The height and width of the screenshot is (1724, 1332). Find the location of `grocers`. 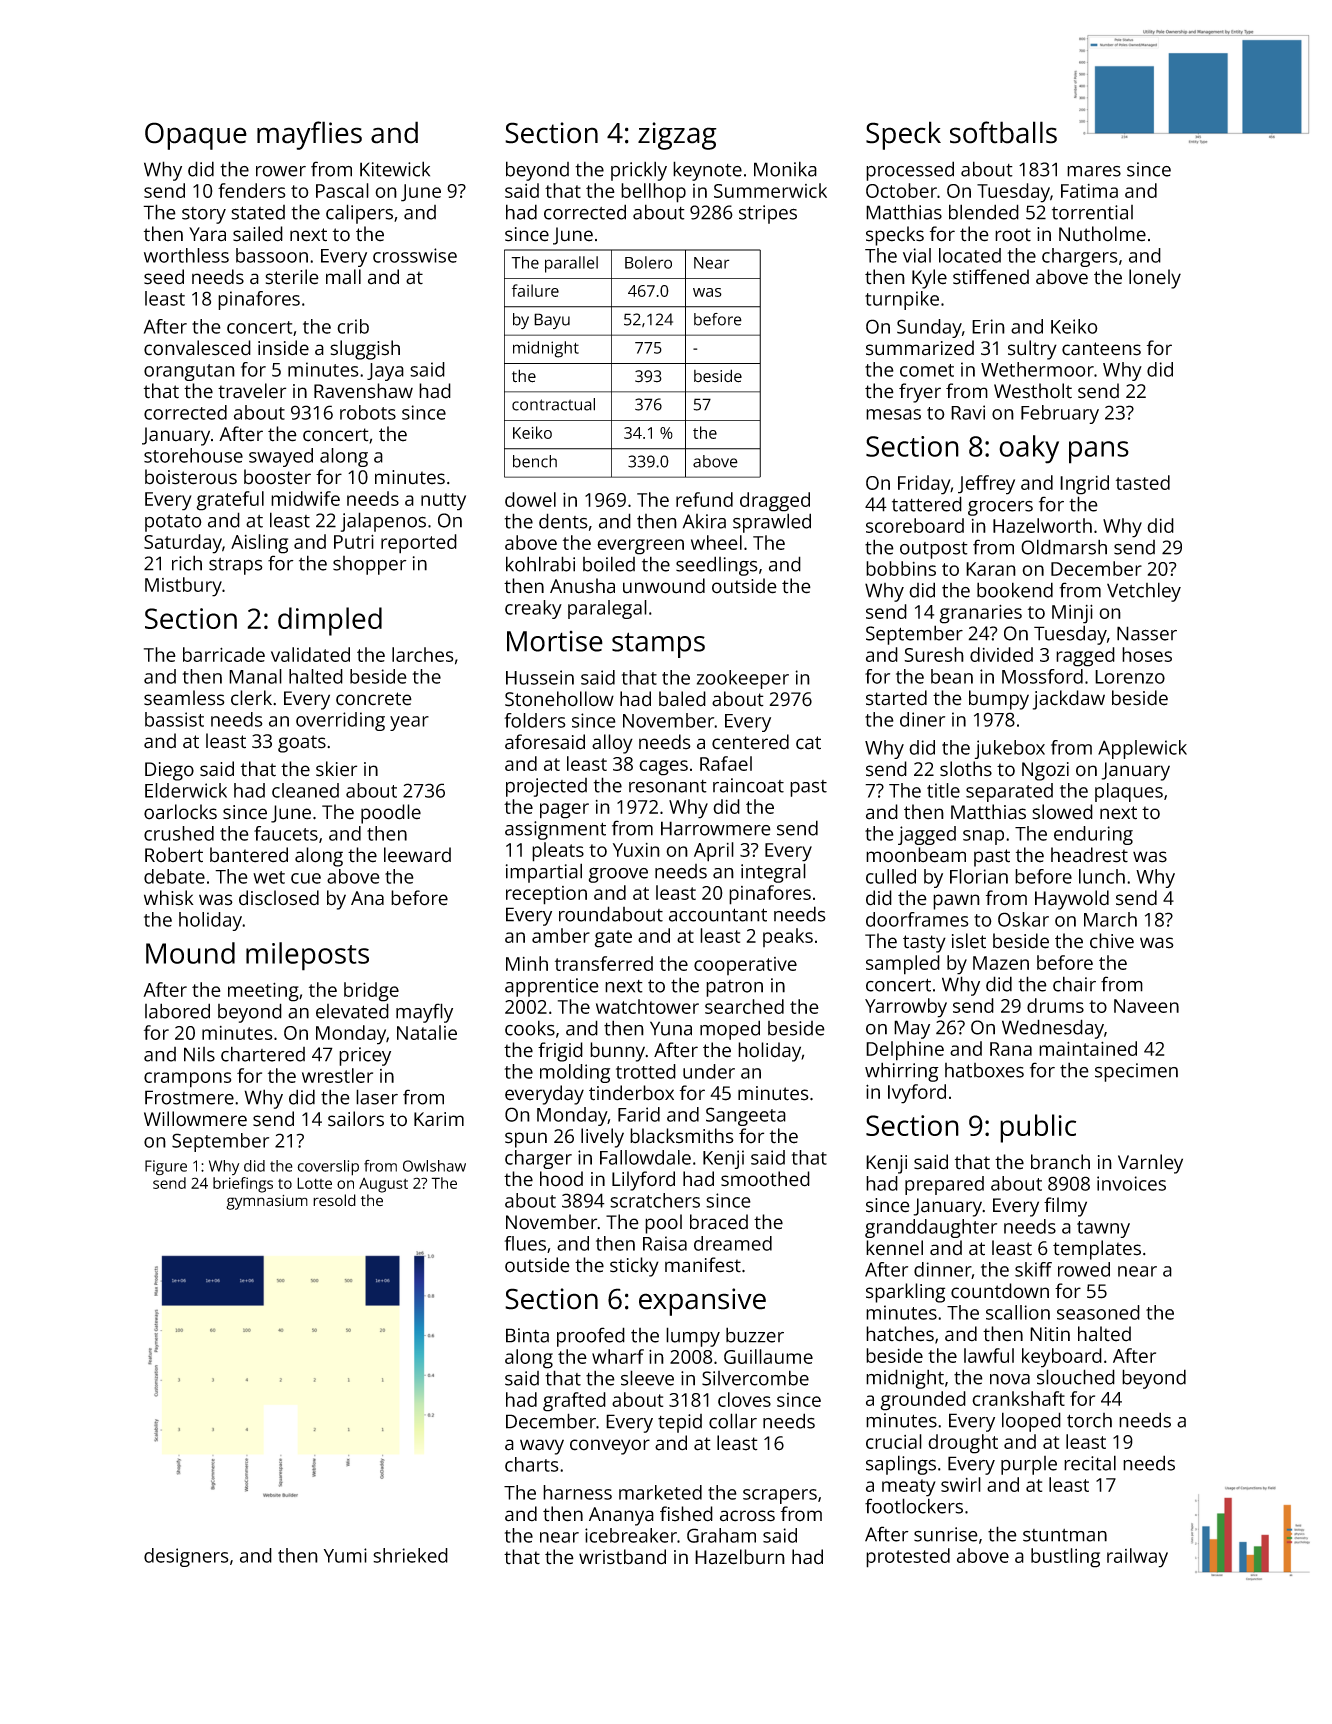

grocers is located at coordinates (1000, 508).
